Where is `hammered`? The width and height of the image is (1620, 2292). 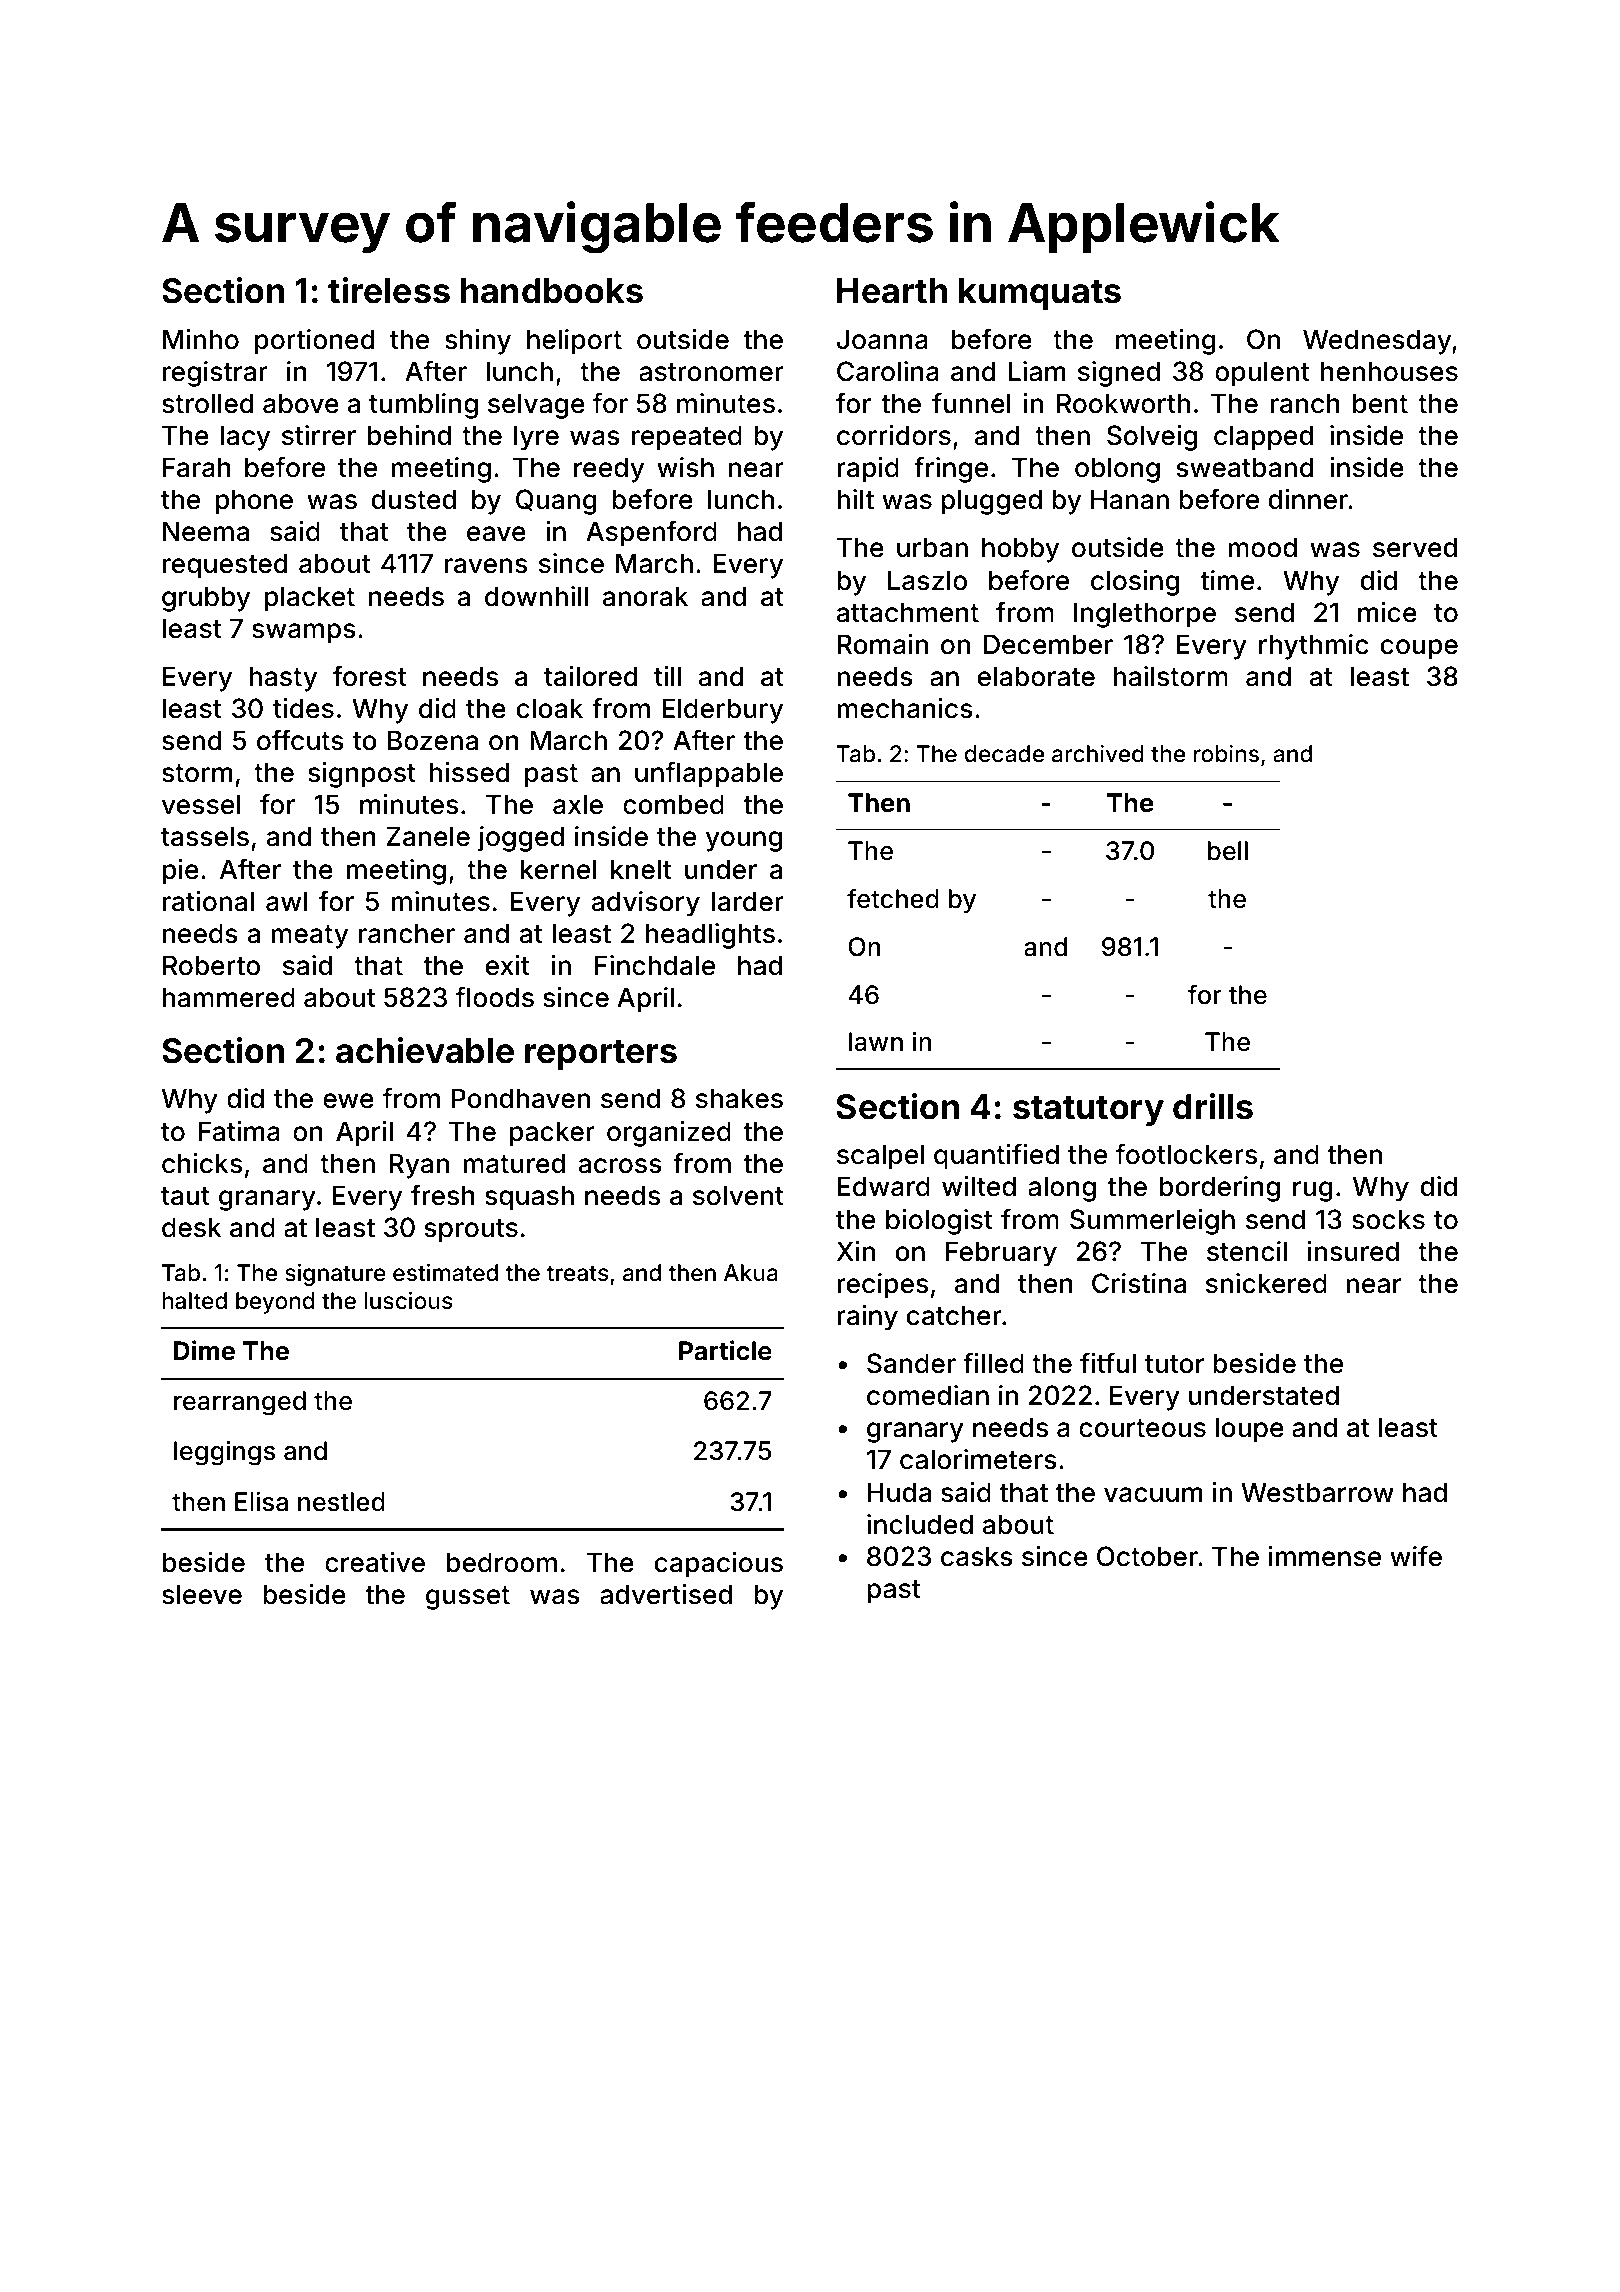 hammered is located at coordinates (229, 997).
